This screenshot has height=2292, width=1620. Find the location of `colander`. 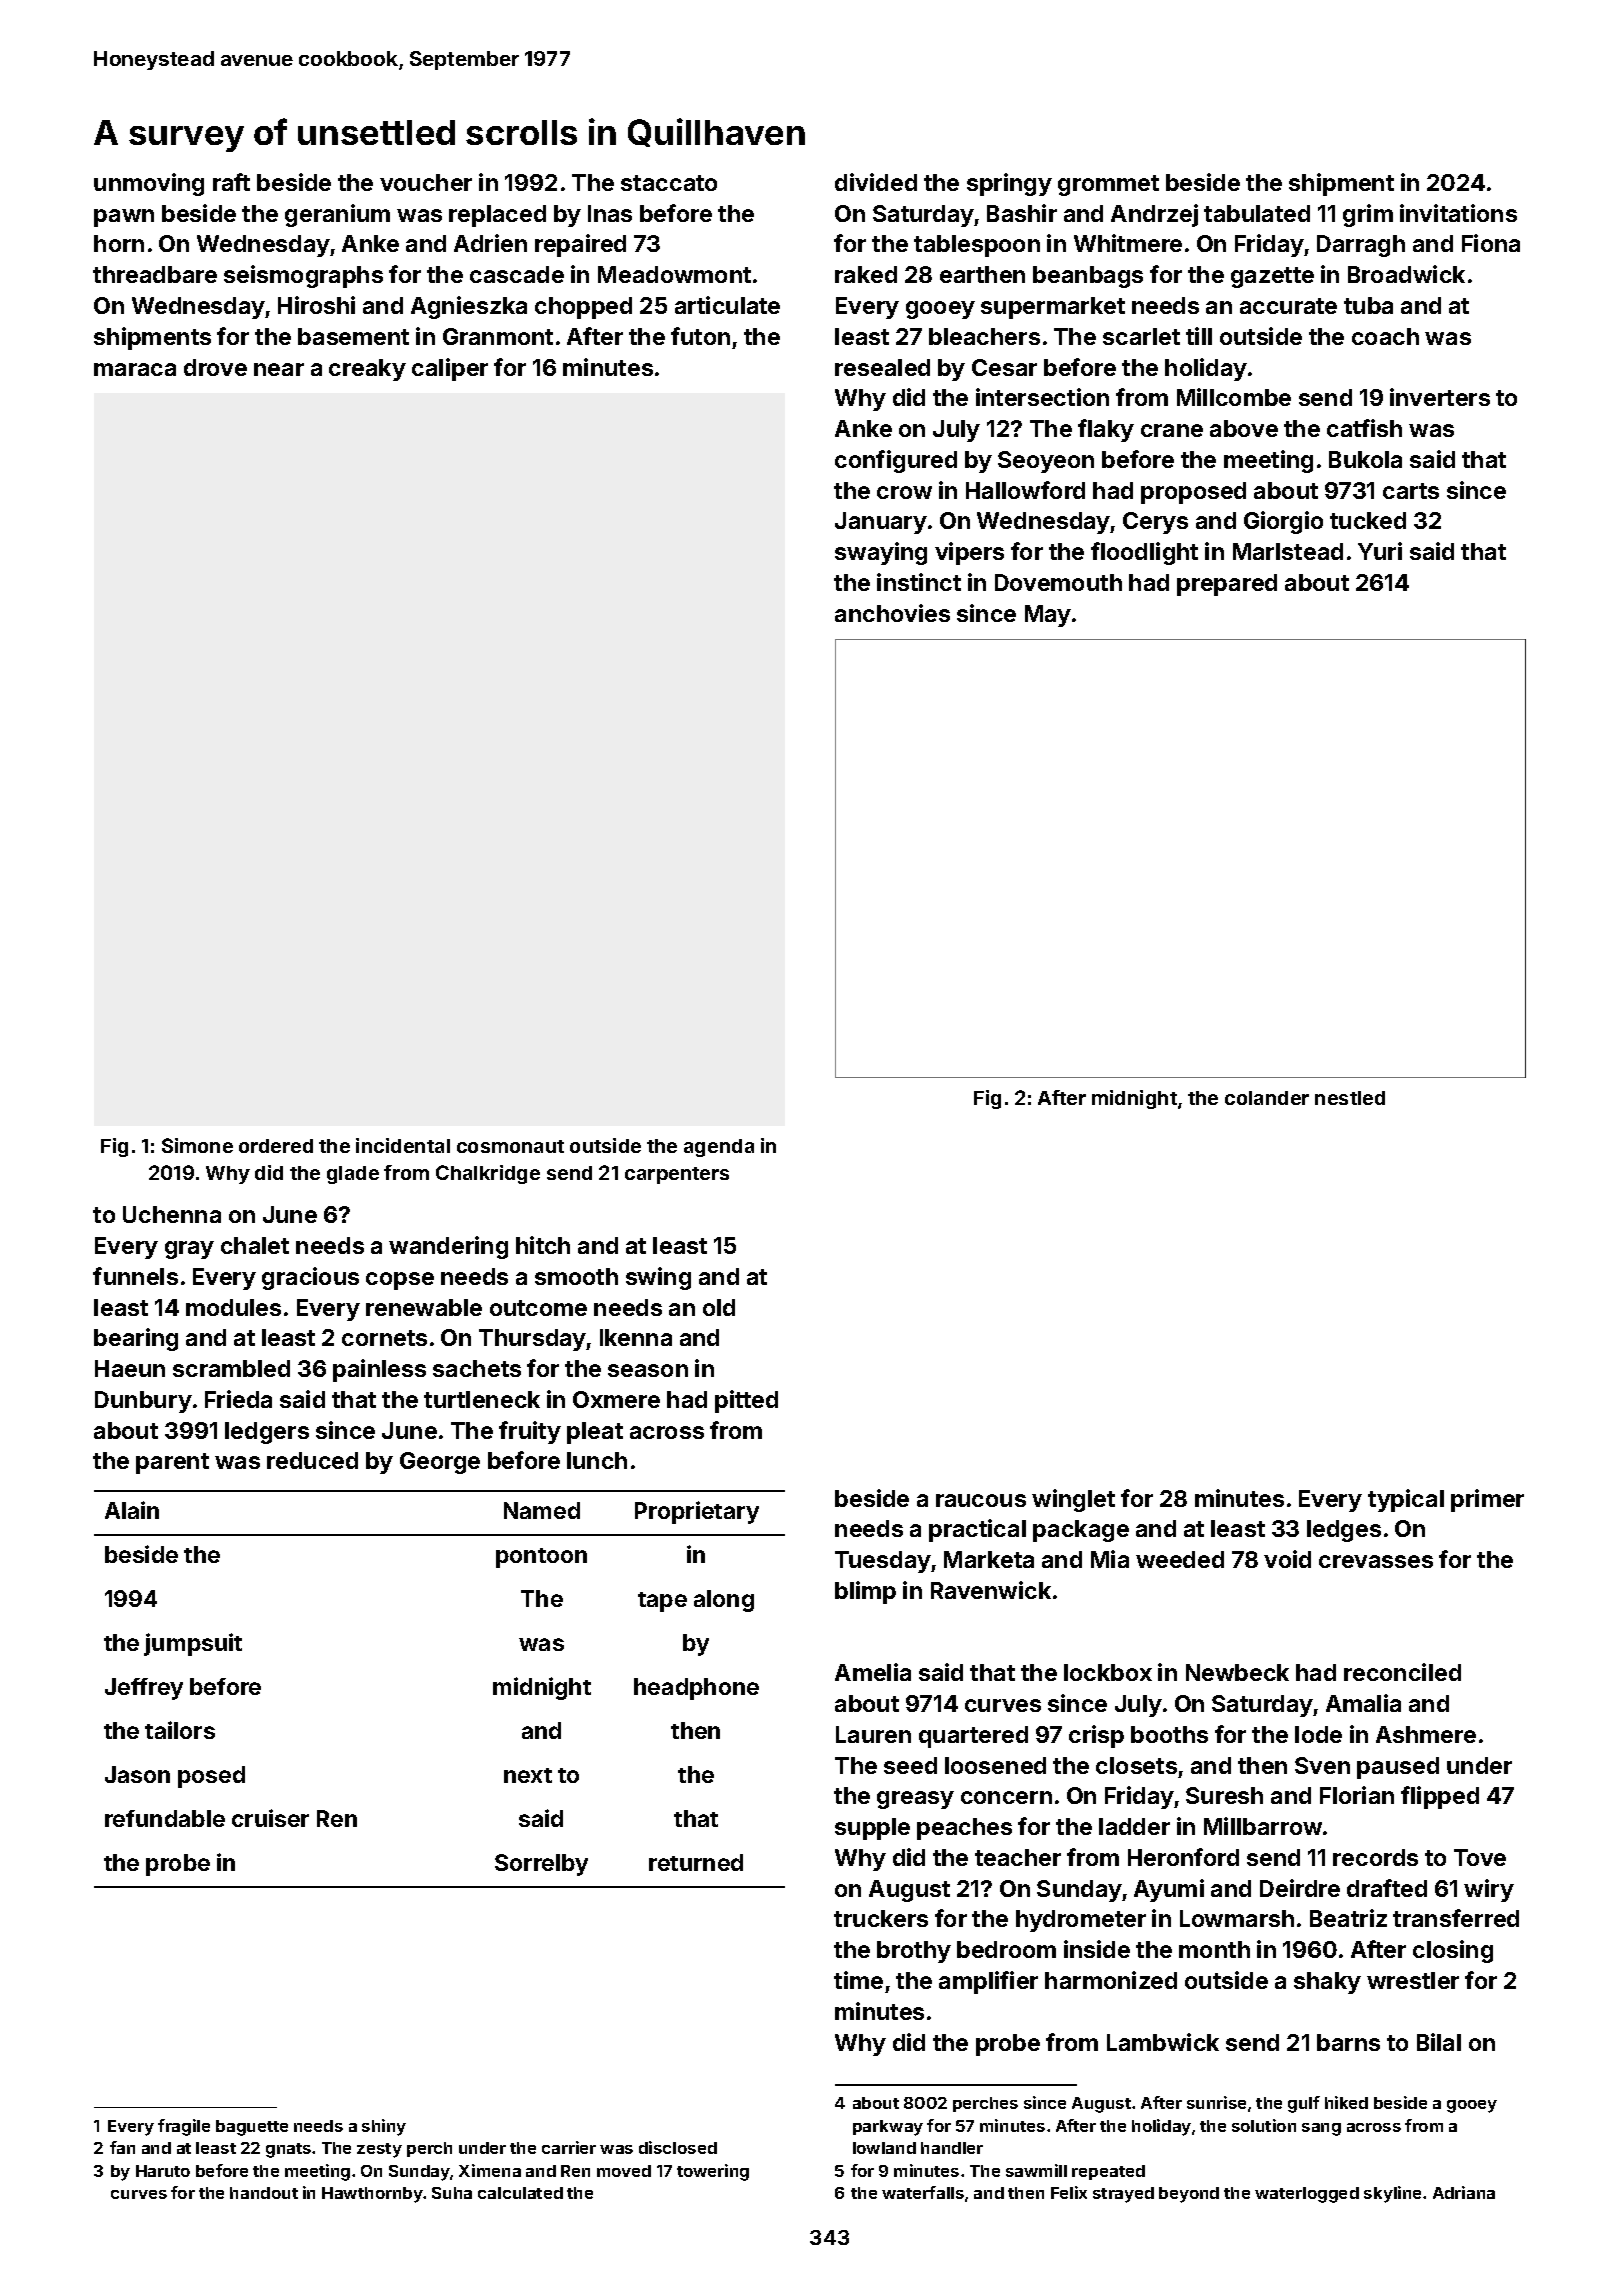

colander is located at coordinates (1267, 1098).
